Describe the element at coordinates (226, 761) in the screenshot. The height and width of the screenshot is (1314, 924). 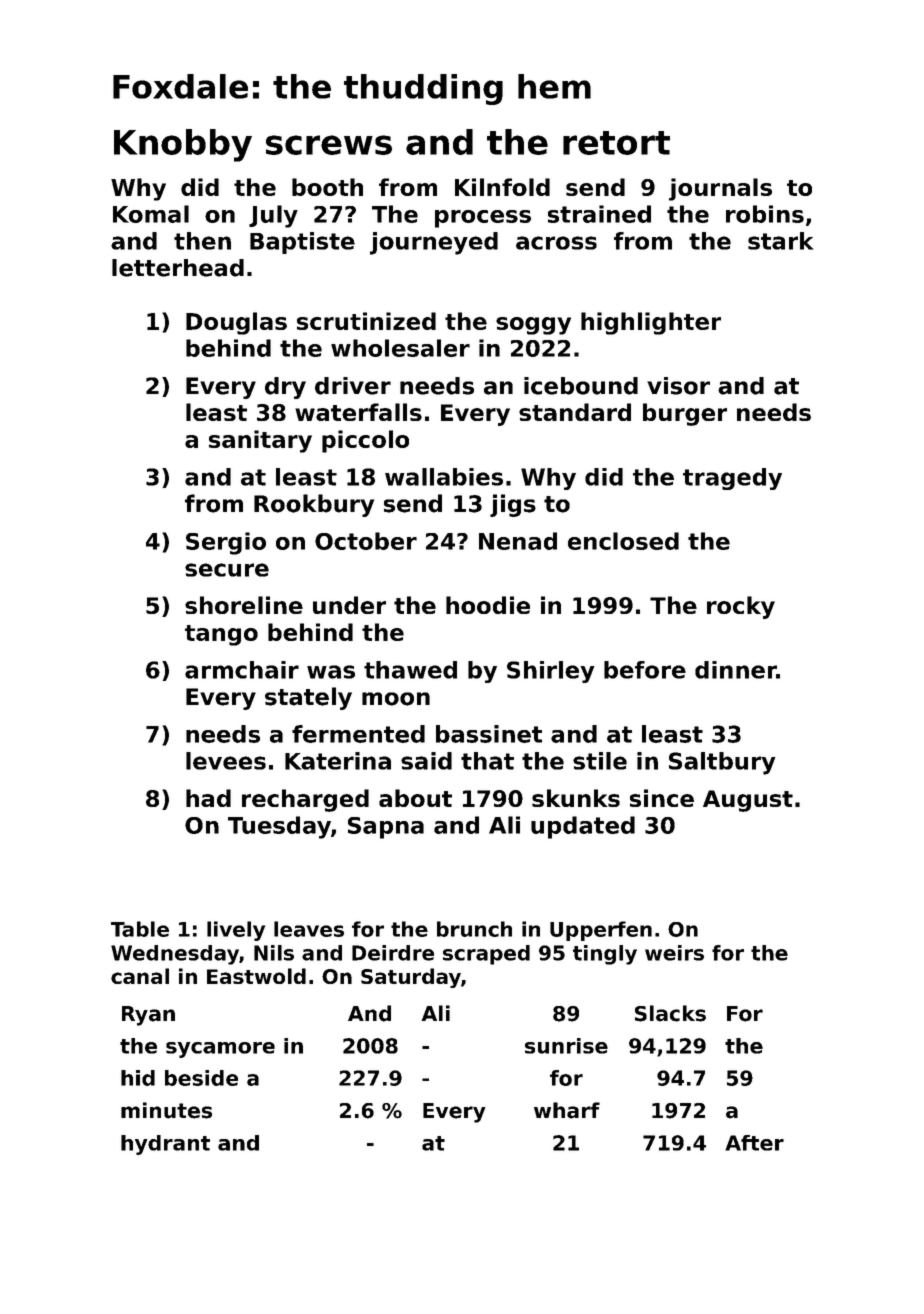
I see `levees` at that location.
